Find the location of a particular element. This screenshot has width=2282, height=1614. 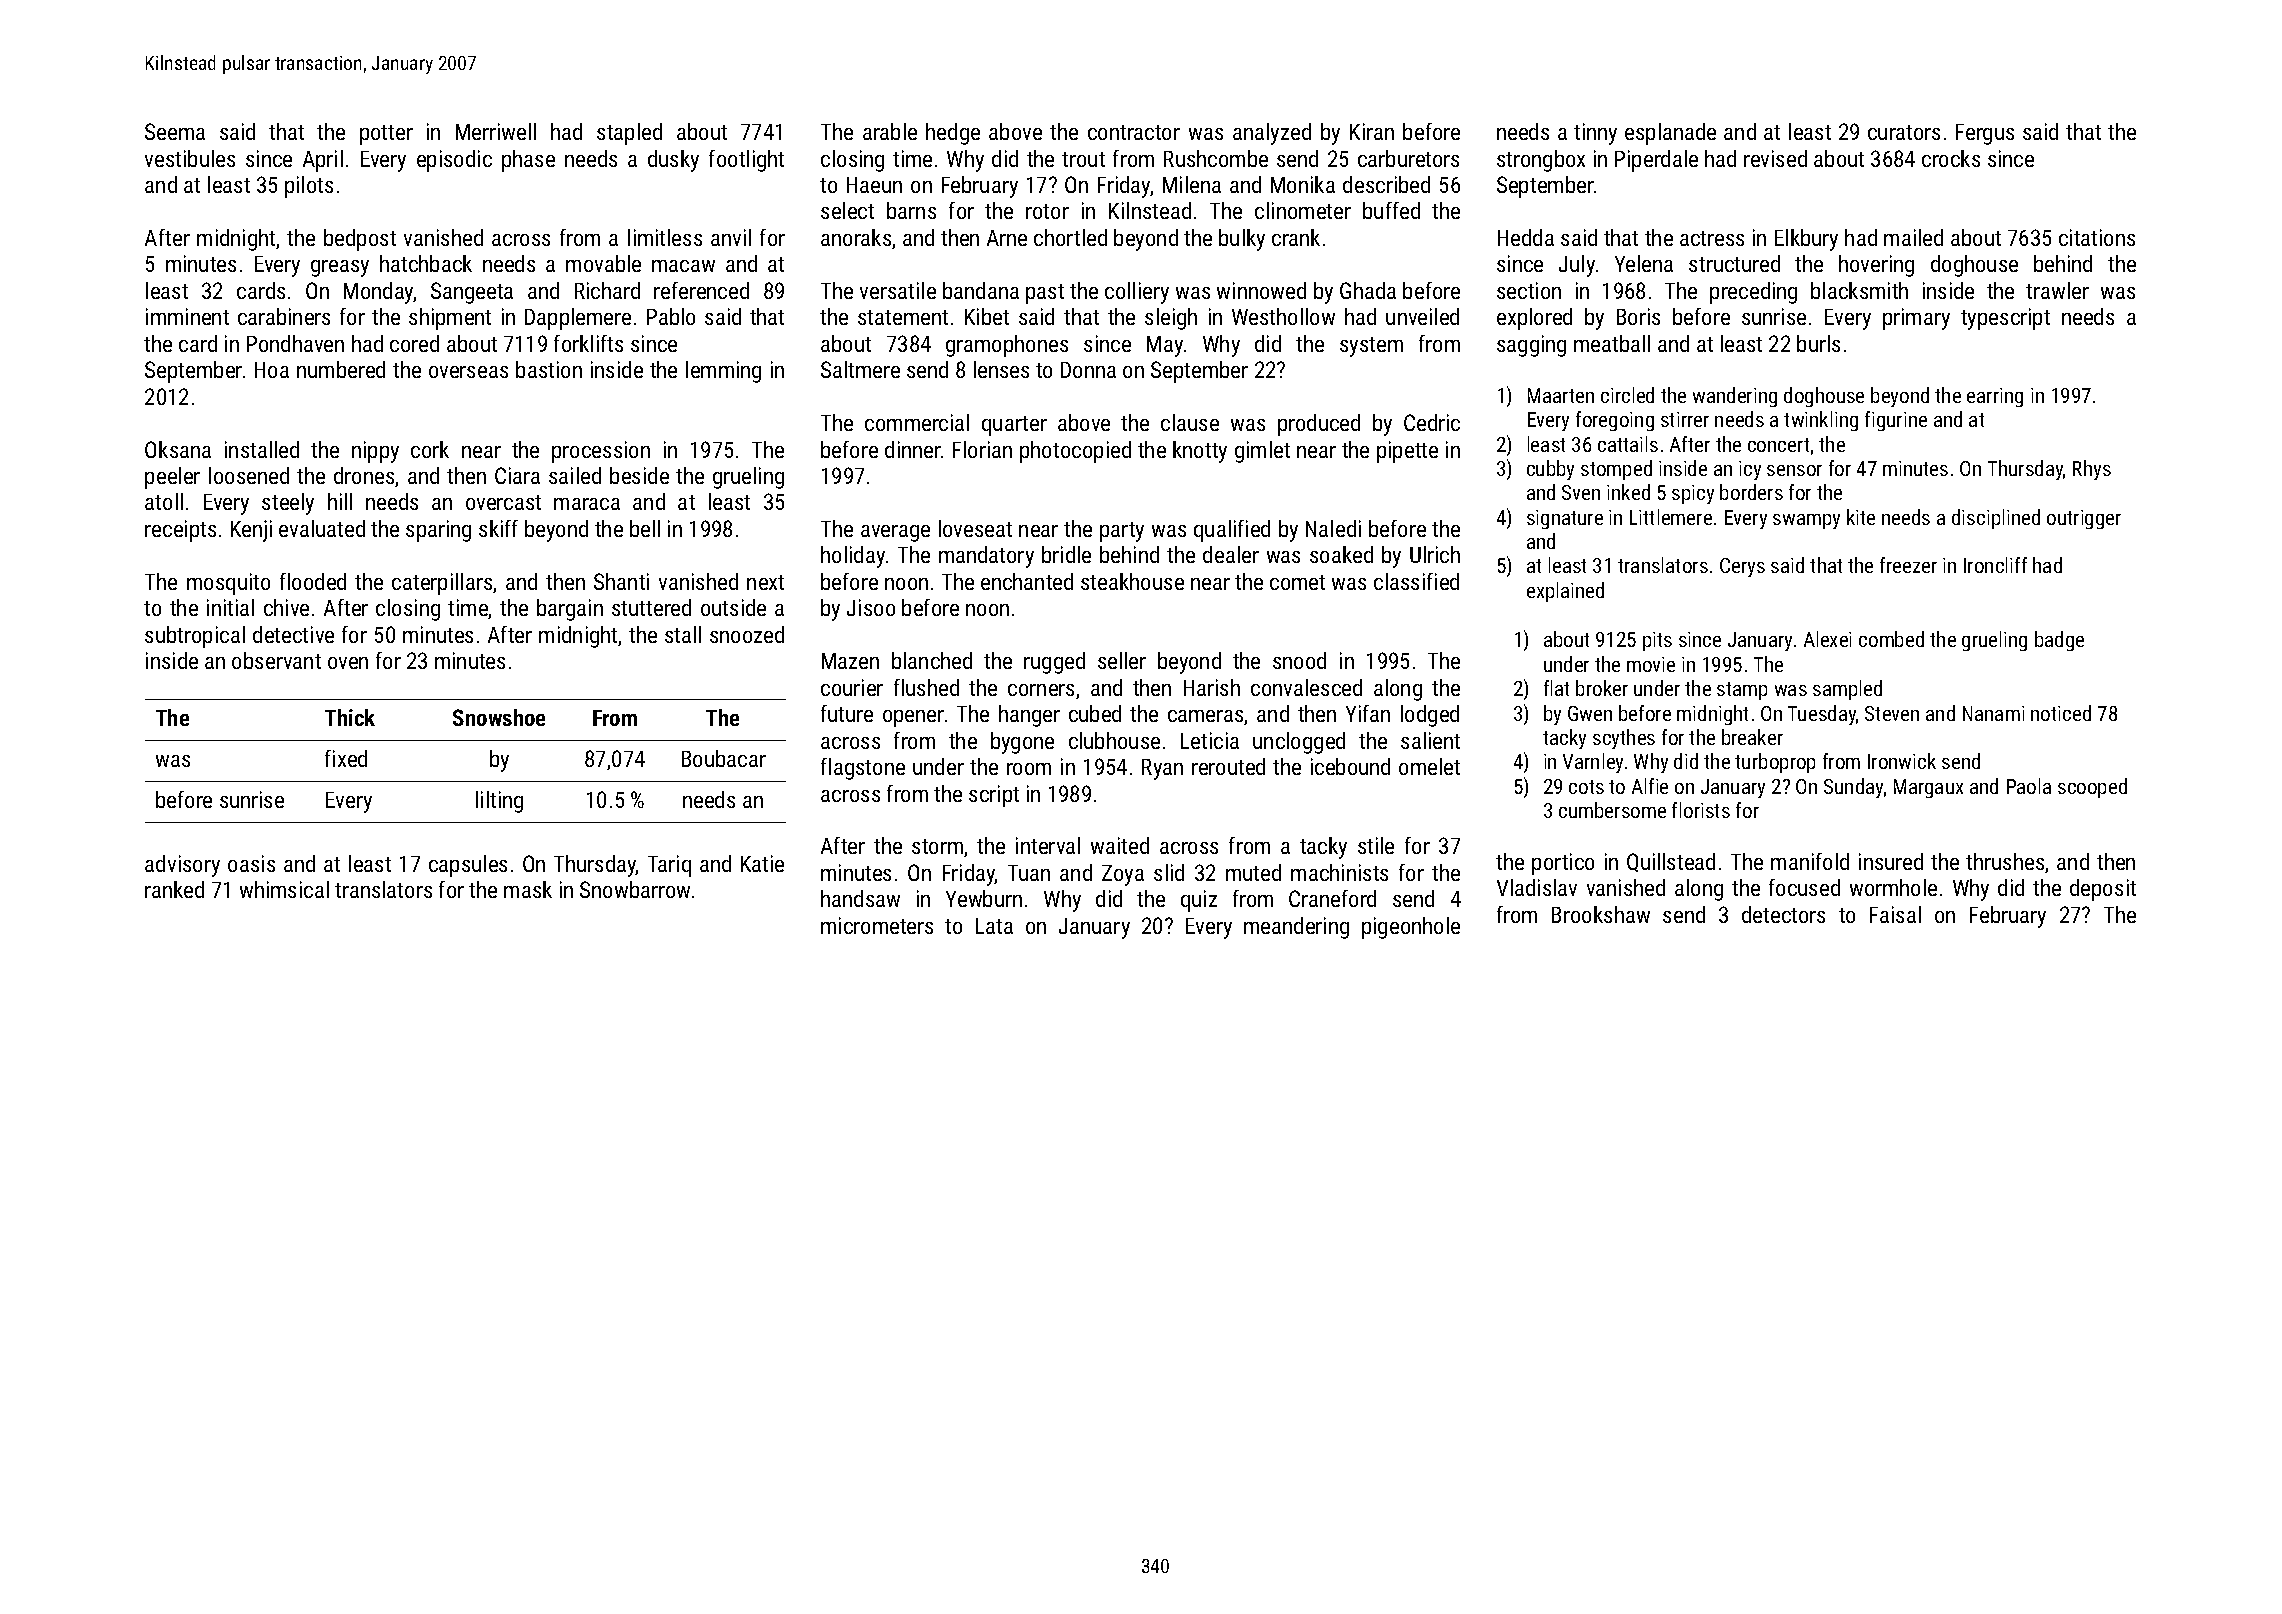

cork is located at coordinates (430, 449).
